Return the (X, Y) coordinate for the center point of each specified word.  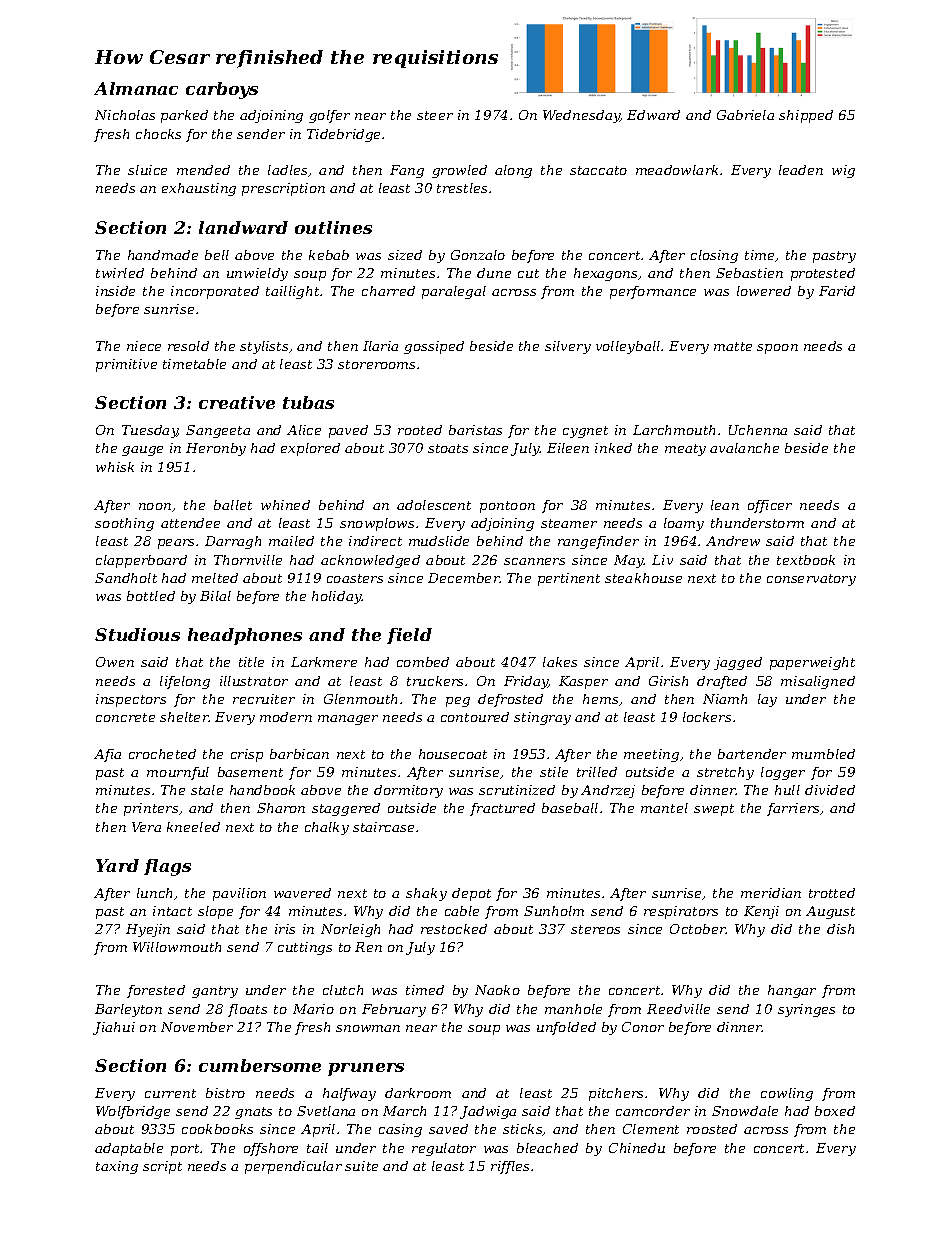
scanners (534, 561)
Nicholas (125, 115)
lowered (764, 291)
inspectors (131, 700)
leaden (801, 170)
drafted (722, 682)
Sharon (281, 808)
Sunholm (554, 911)
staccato (598, 170)
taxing (117, 1167)
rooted (420, 430)
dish (840, 929)
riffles (510, 1167)
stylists (264, 347)
